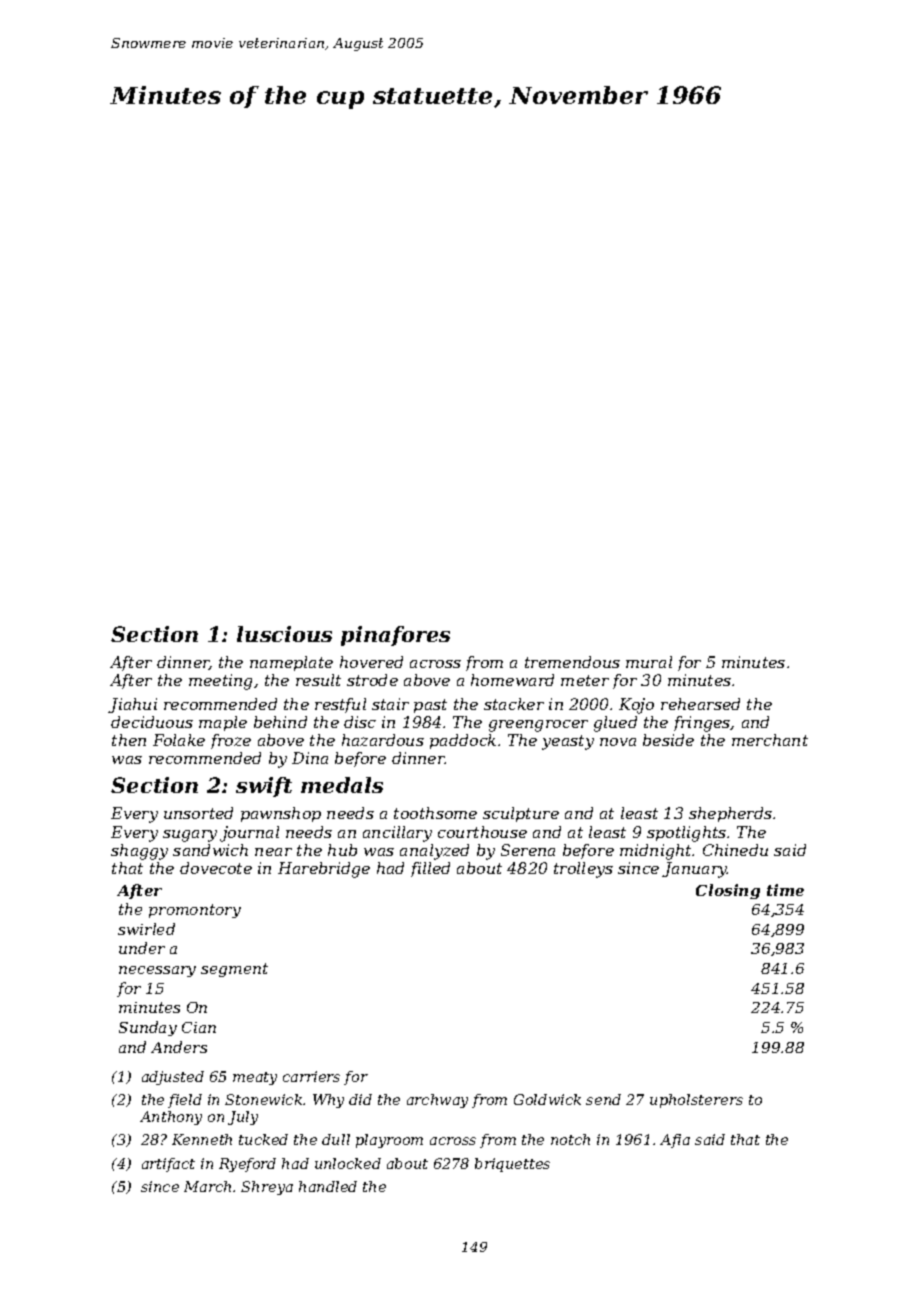 Image resolution: width=924 pixels, height=1308 pixels. What do you see at coordinates (171, 1118) in the page?
I see `Anthony` at bounding box center [171, 1118].
